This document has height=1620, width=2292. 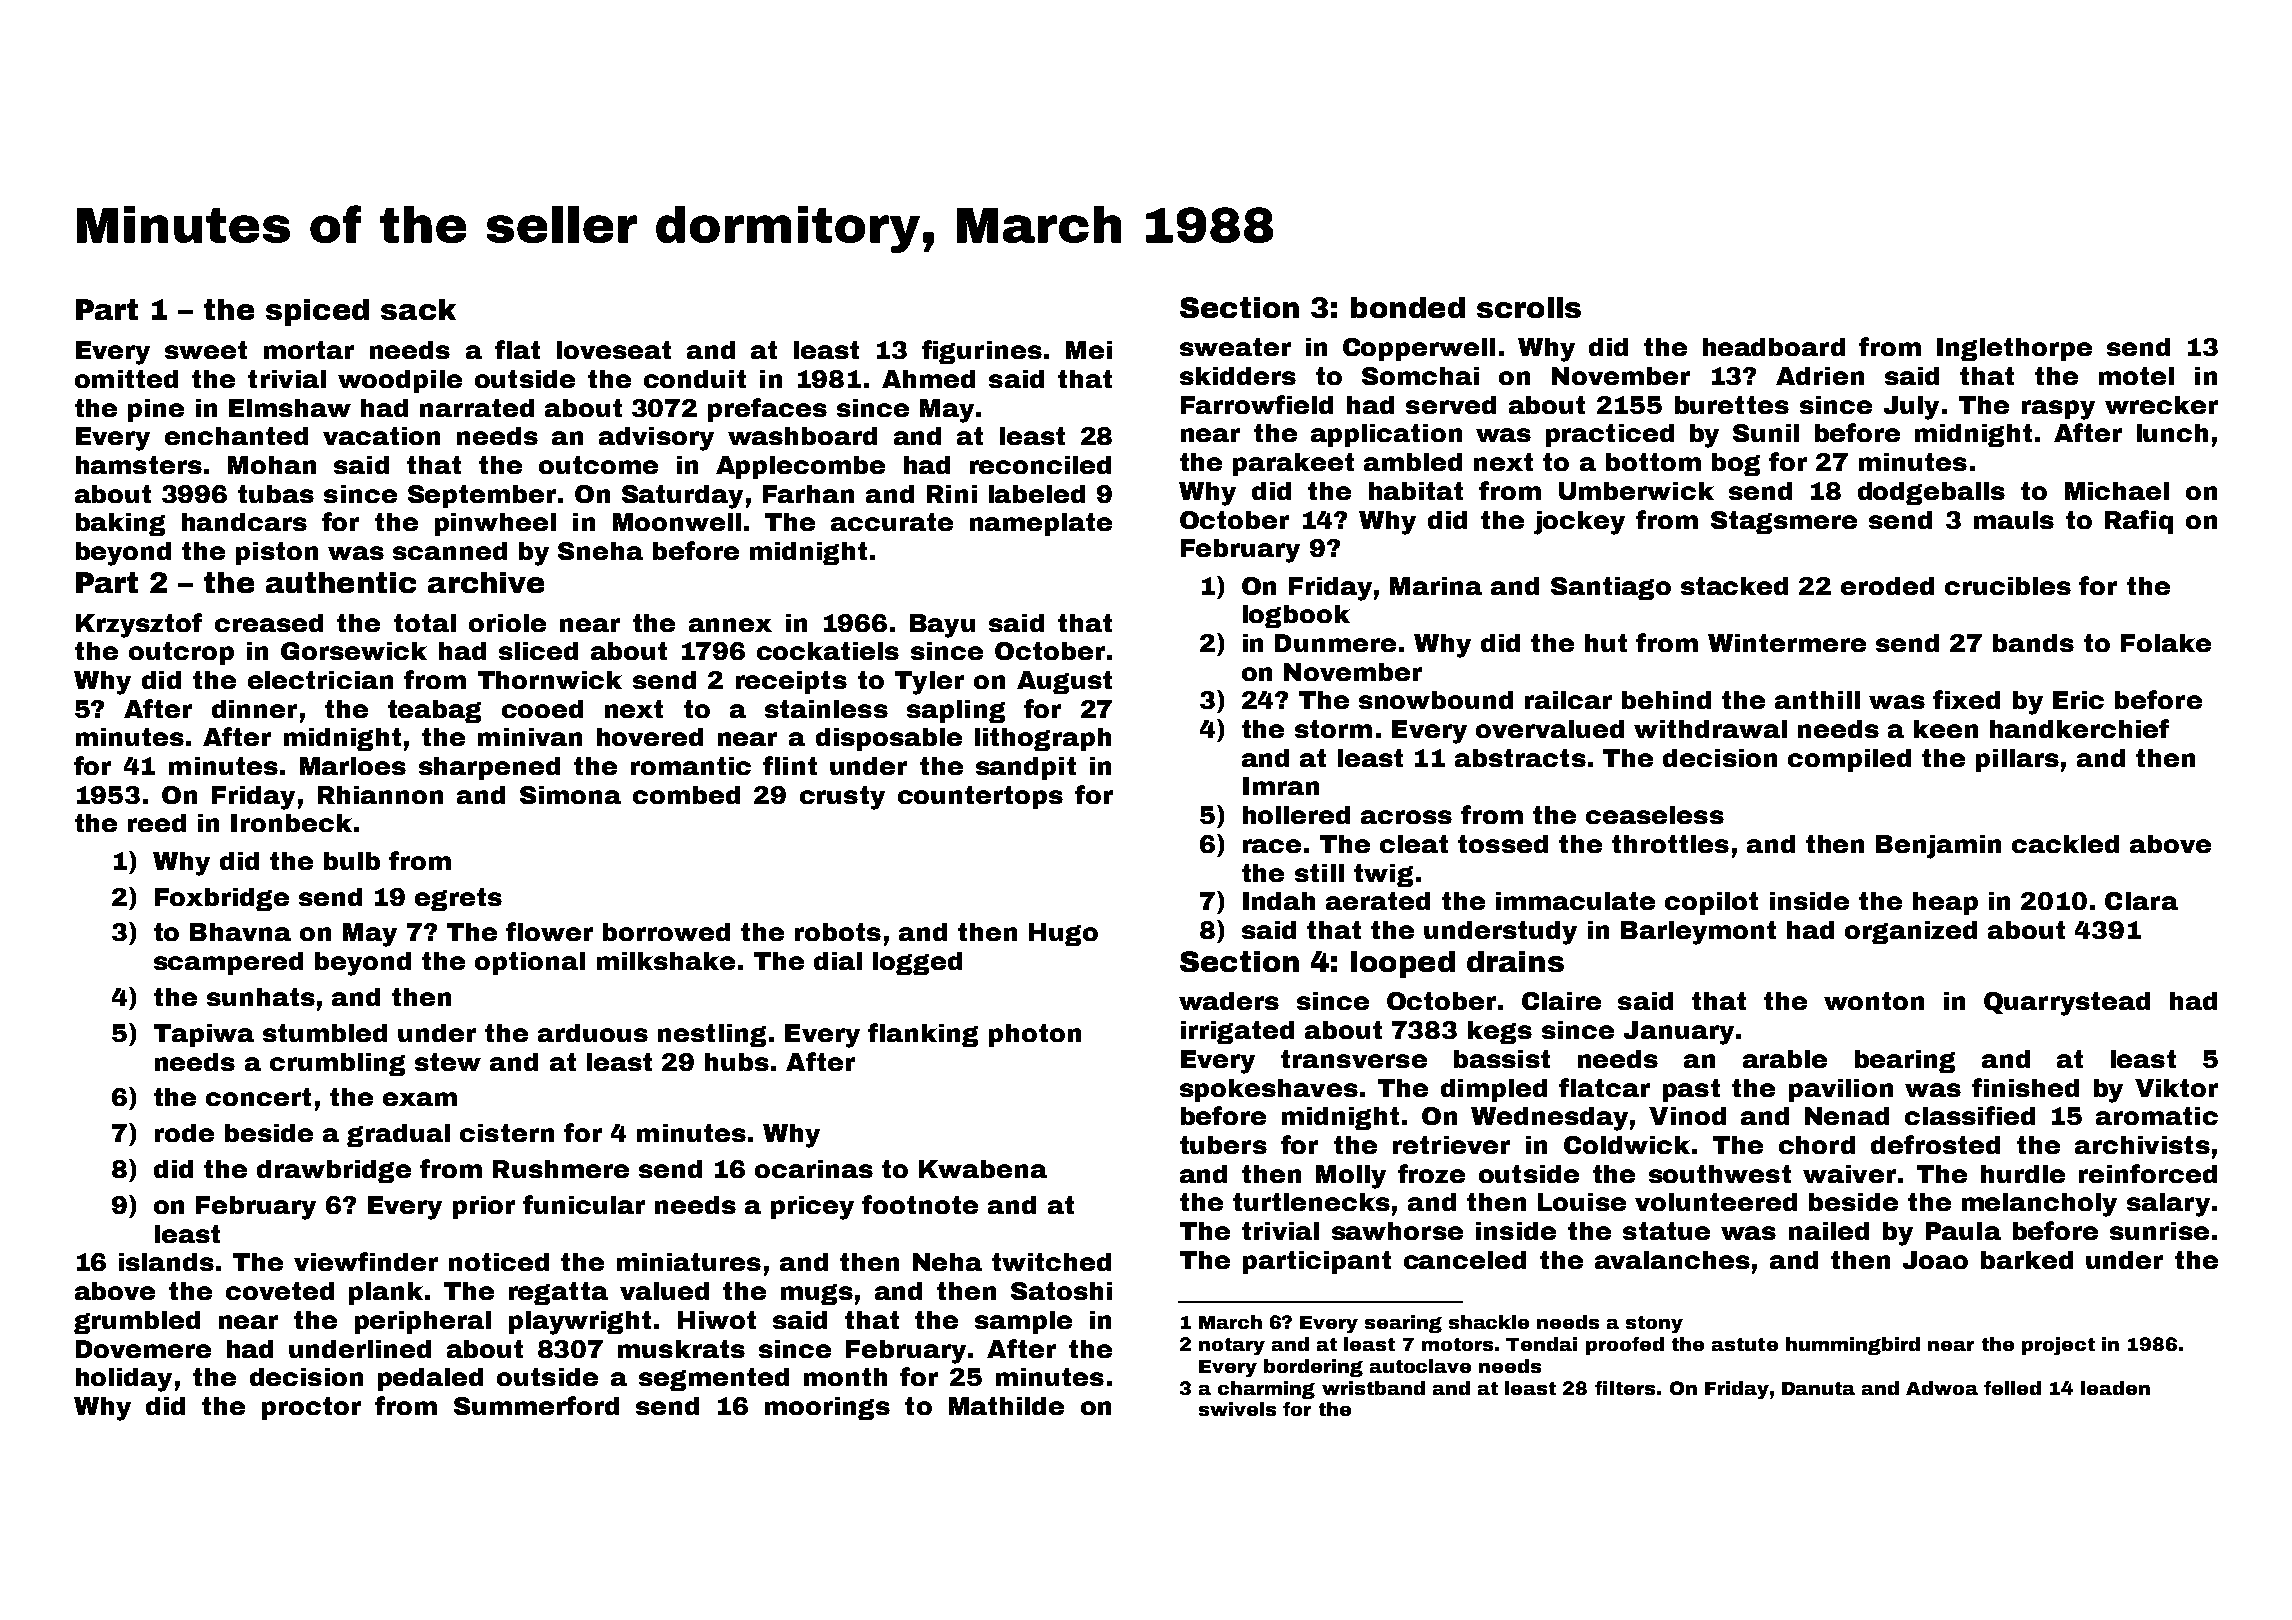 What do you see at coordinates (166, 1262) in the document?
I see `islands` at bounding box center [166, 1262].
